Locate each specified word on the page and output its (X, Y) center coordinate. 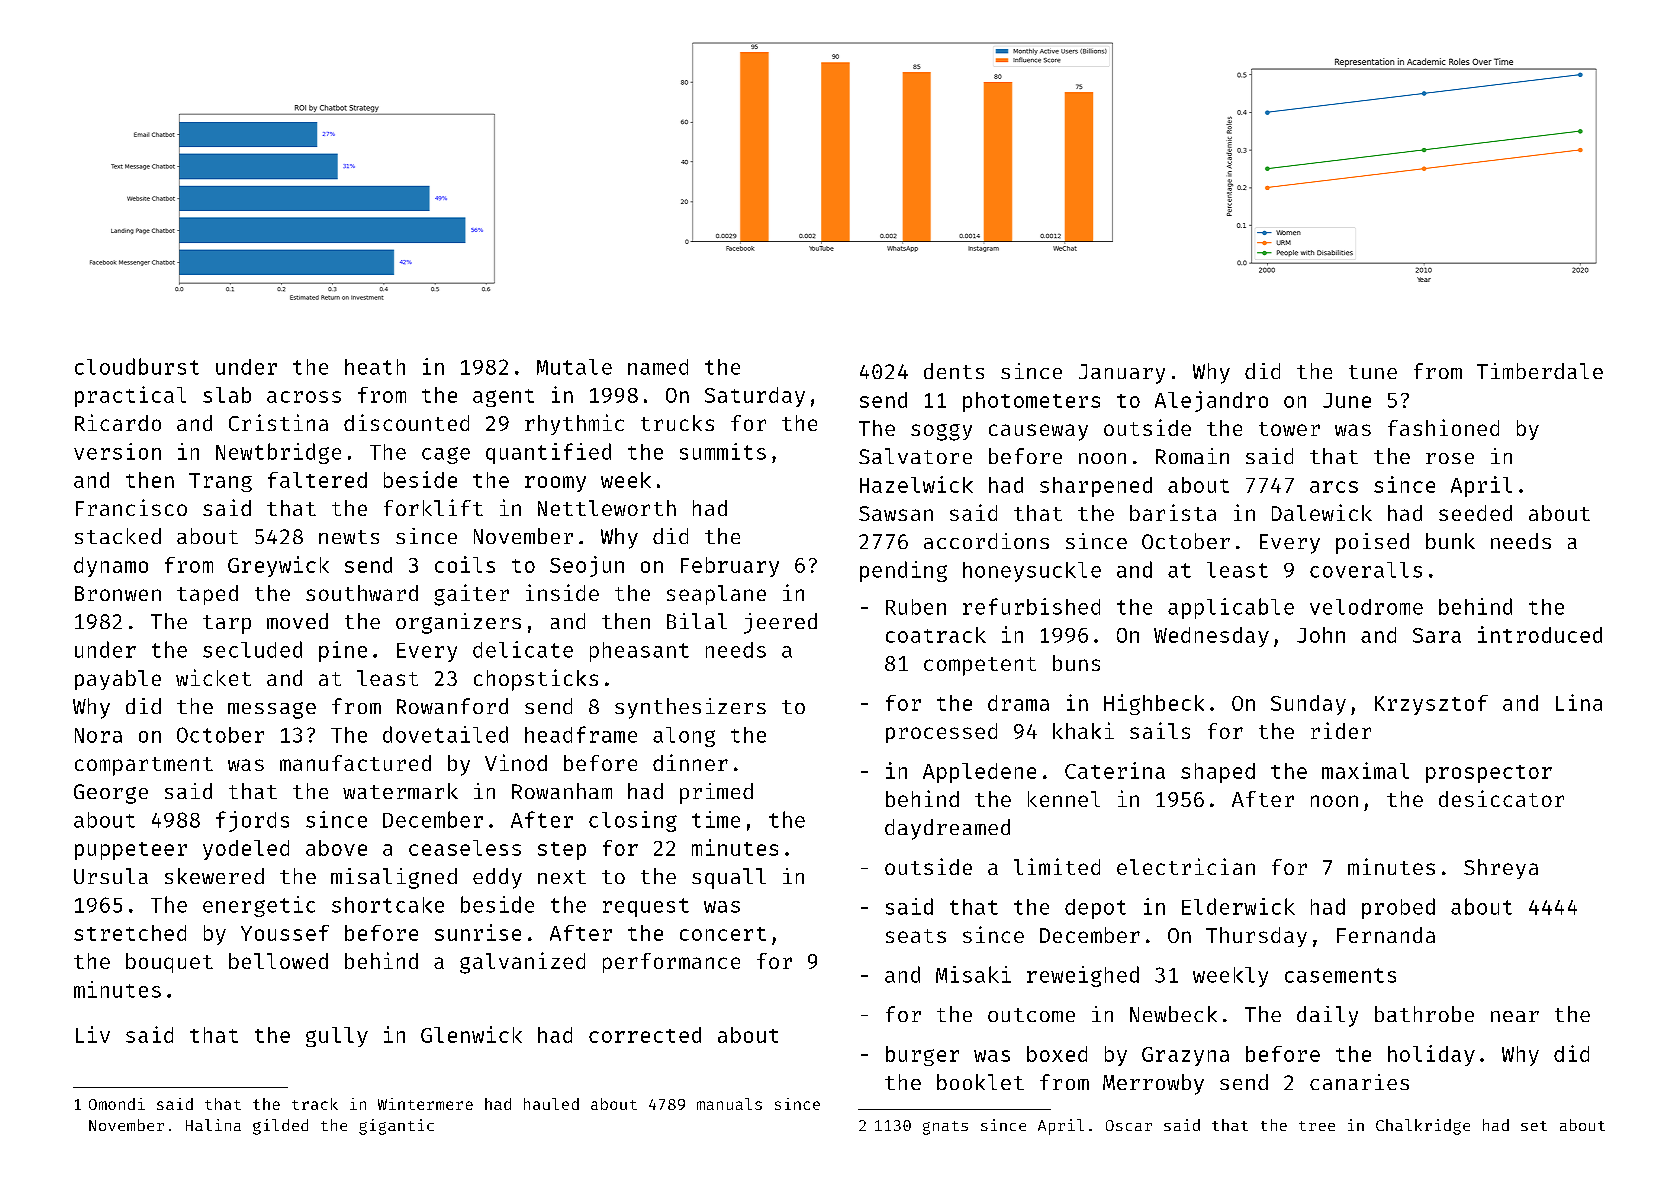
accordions (986, 541)
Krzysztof (1431, 705)
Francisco (131, 507)
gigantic (396, 1127)
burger (922, 1056)
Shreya (1501, 869)
